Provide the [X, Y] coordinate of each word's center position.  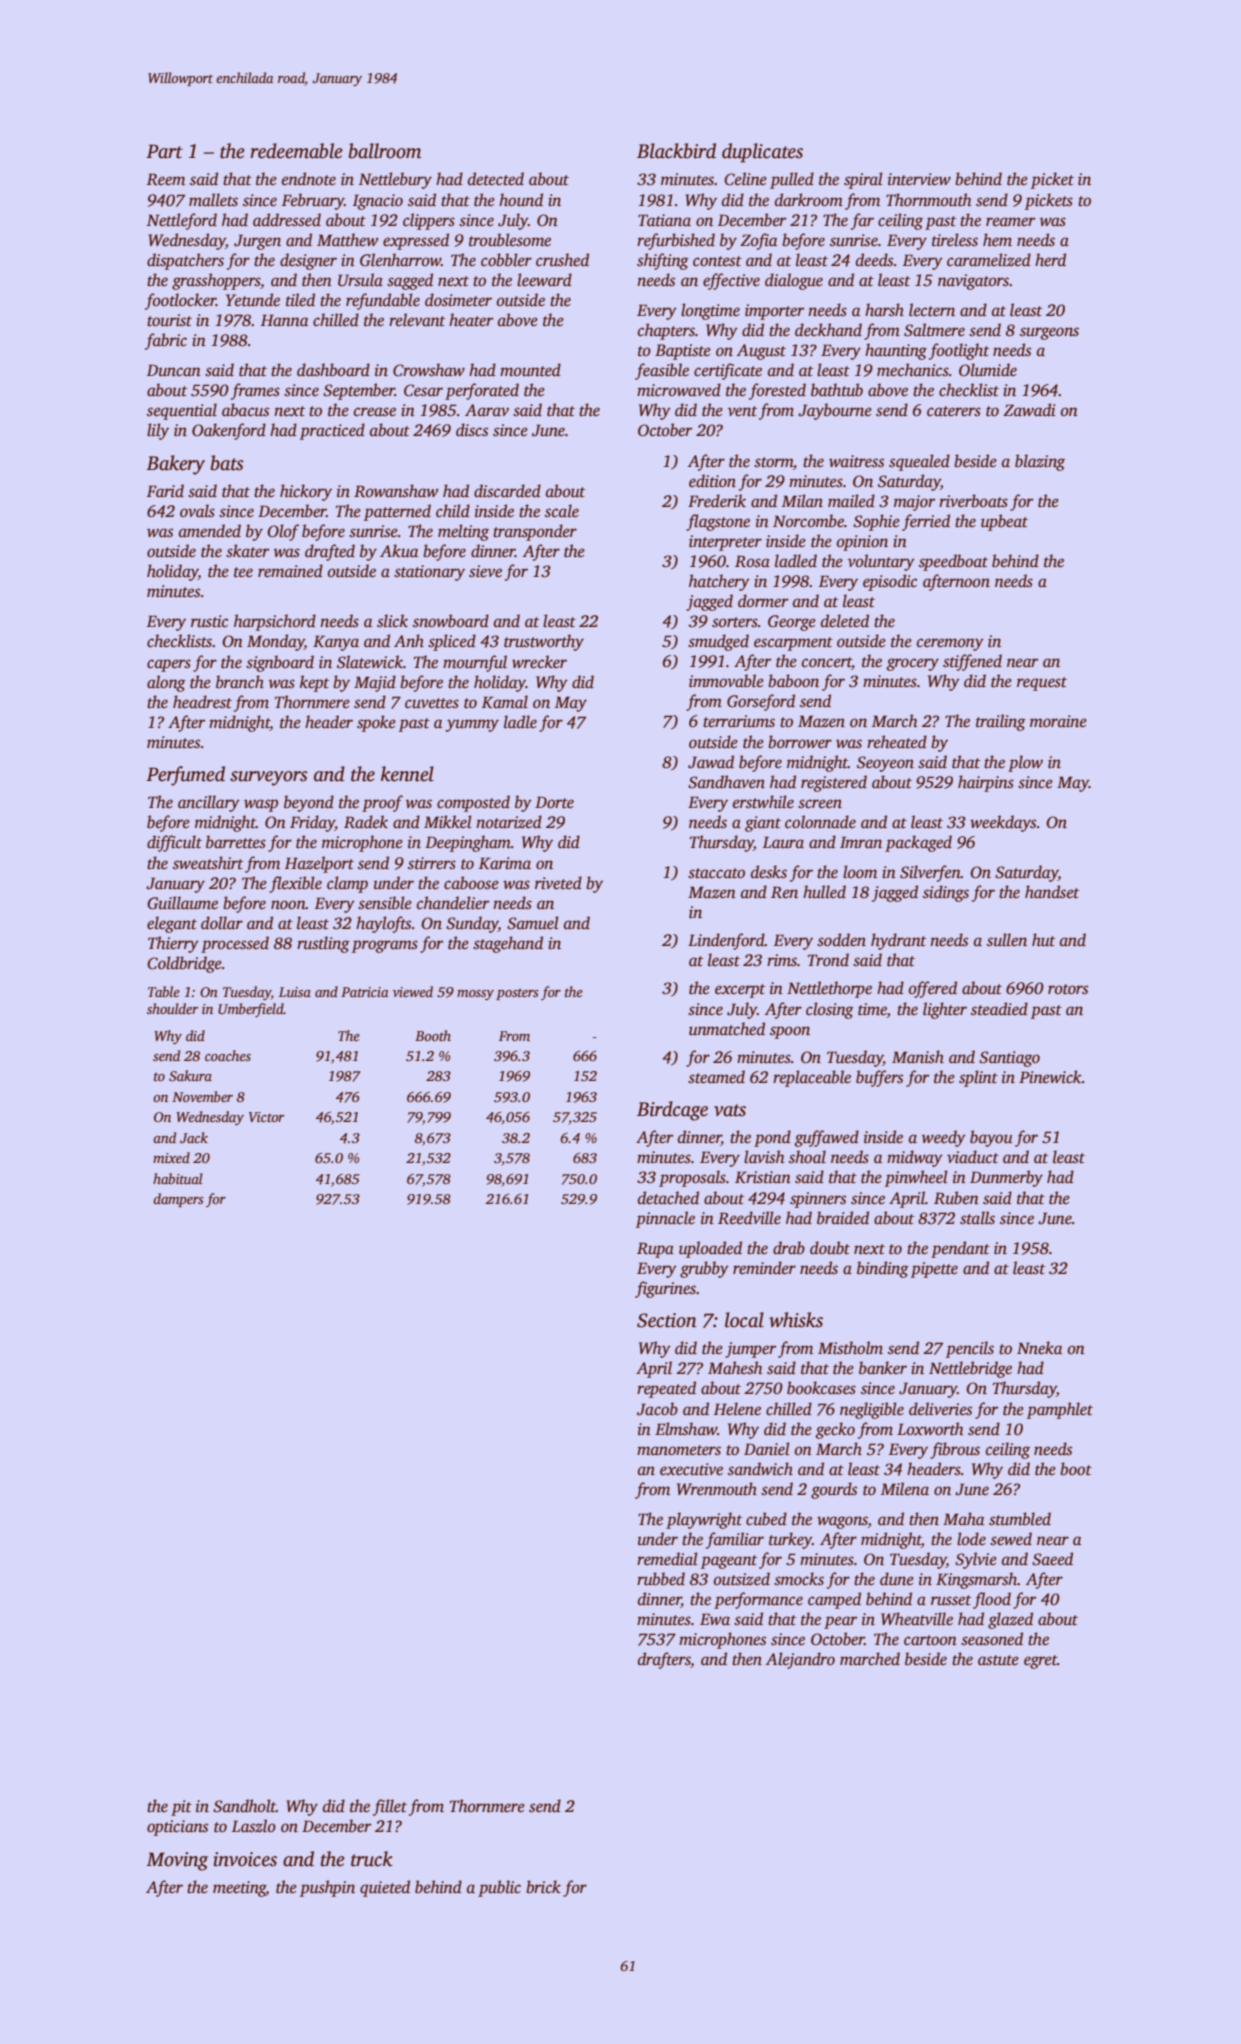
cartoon [930, 1640]
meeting [239, 1889]
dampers [178, 1200]
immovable [726, 681]
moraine [1058, 721]
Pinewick [1050, 1077]
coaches [228, 1055]
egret [1040, 1662]
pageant [729, 1562]
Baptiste [683, 352]
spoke [376, 723]
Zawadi [1029, 410]
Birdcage [672, 1111]
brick [543, 1887]
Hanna [285, 320]
